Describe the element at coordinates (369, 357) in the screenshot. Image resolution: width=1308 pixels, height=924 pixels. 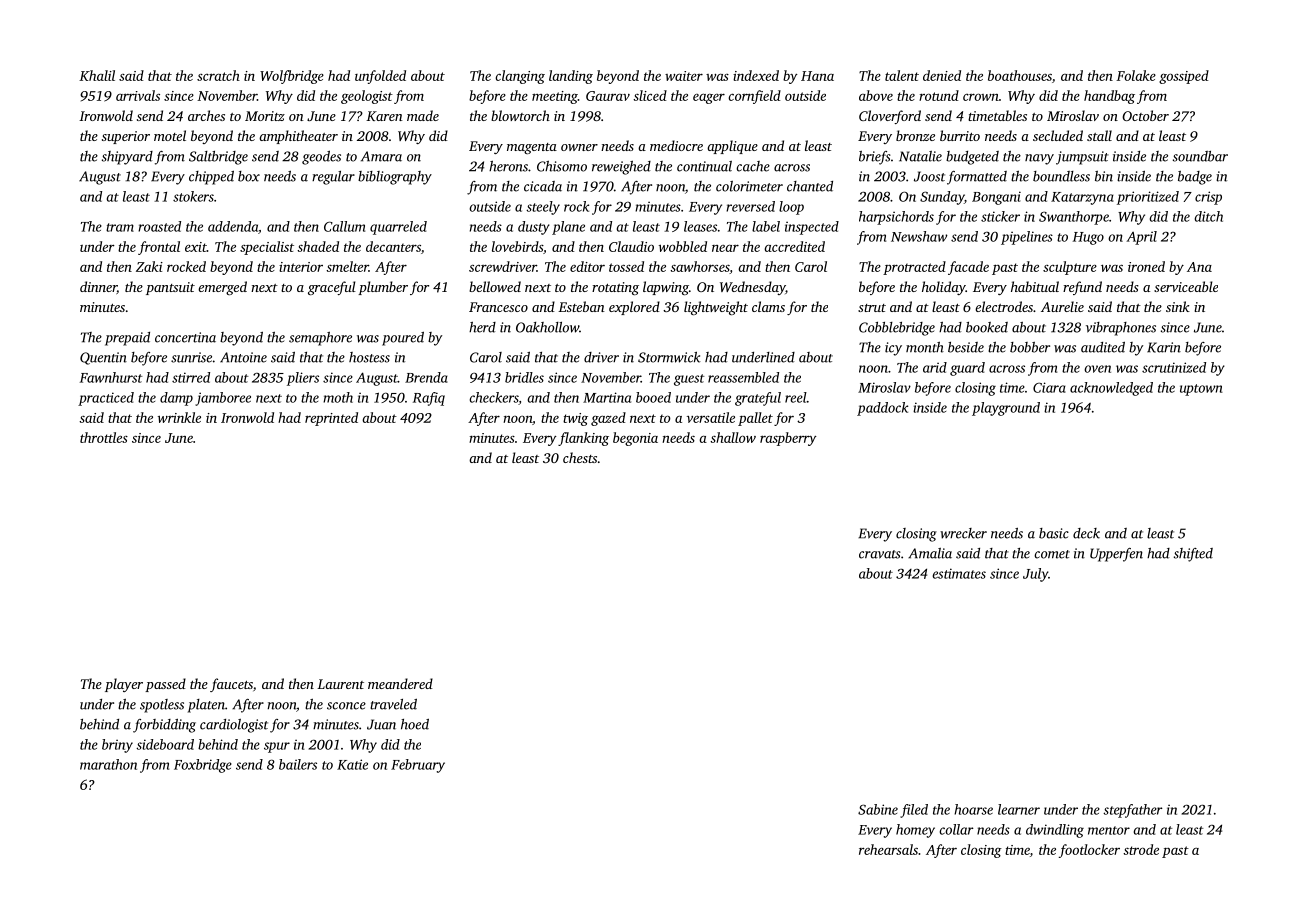
I see `hostess` at that location.
